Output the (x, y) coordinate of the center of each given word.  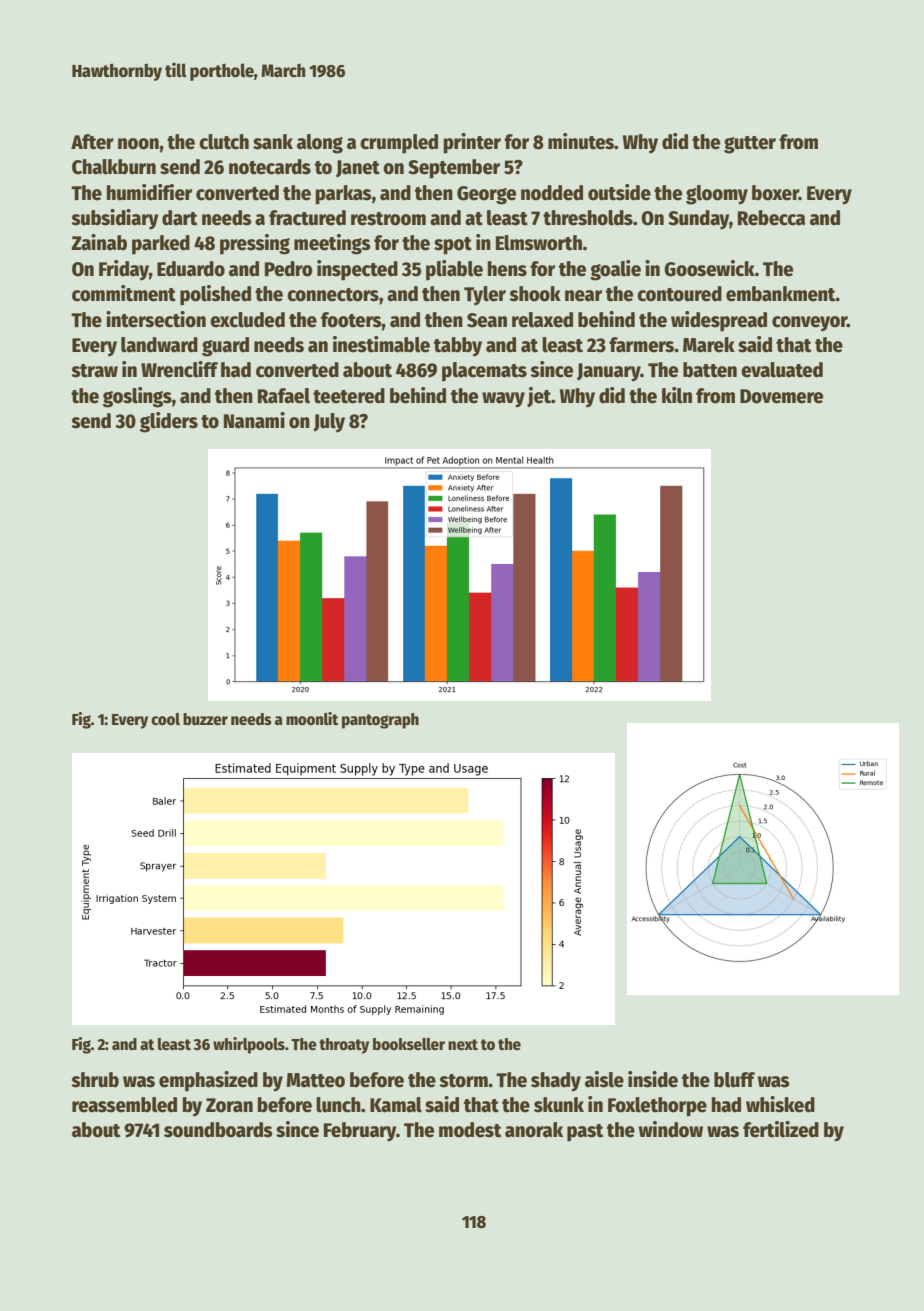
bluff (734, 1080)
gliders (169, 422)
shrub (95, 1080)
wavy (503, 400)
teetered (349, 396)
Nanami (254, 420)
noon (138, 144)
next (463, 1044)
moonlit (312, 719)
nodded (552, 193)
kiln (677, 395)
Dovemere (781, 396)
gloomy (717, 195)
